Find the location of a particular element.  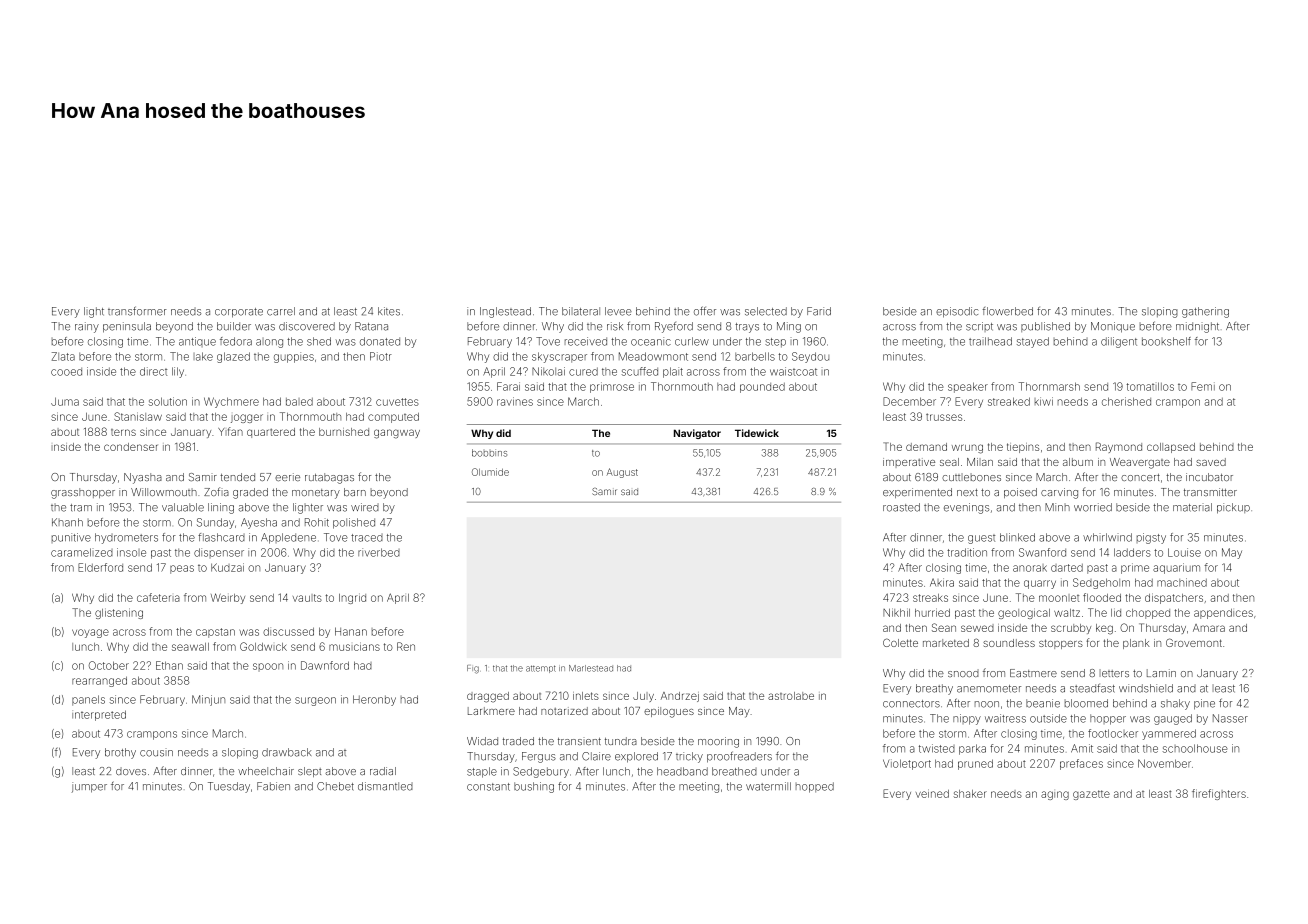

Dawnford is located at coordinates (325, 665).
